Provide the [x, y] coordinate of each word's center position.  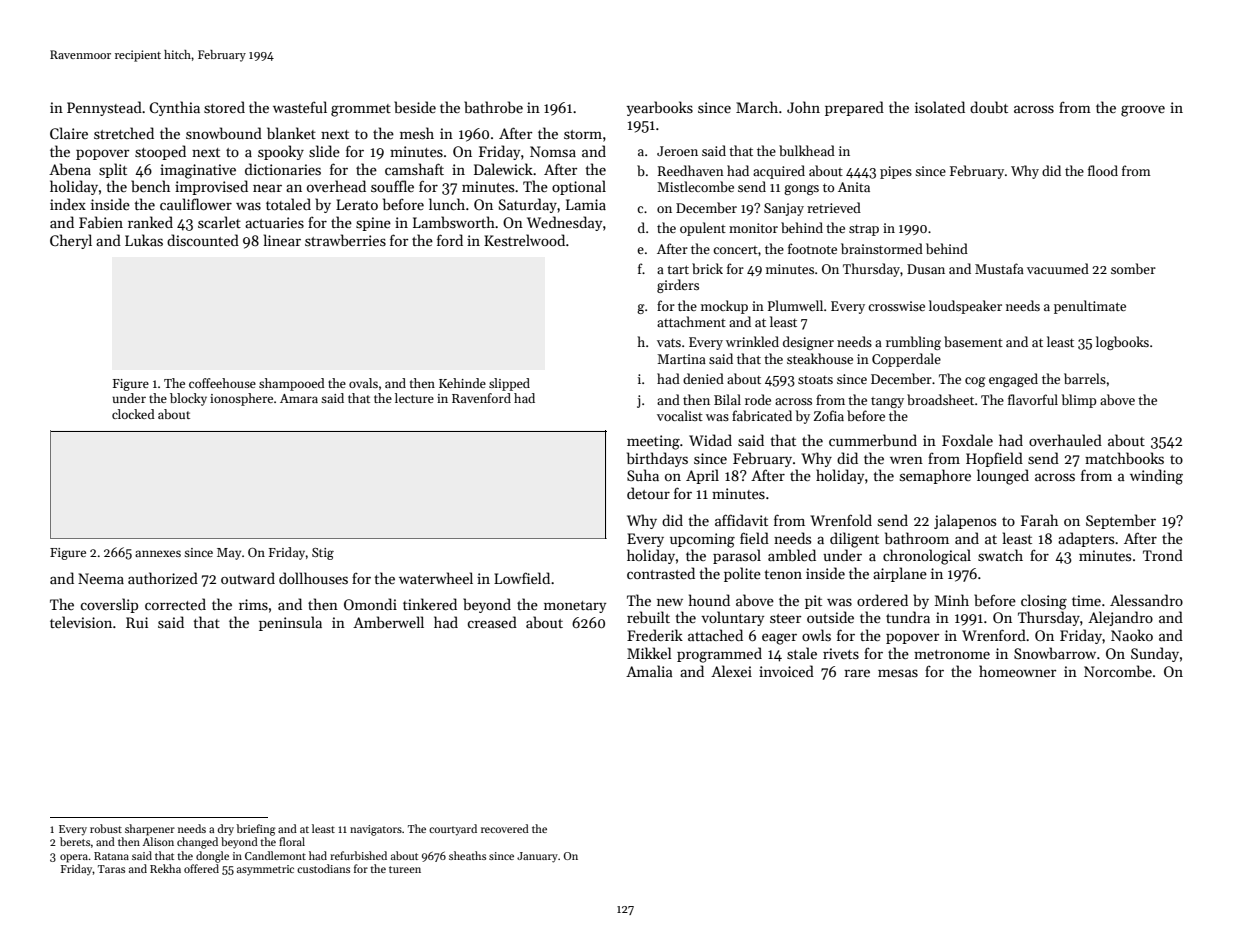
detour [648, 493]
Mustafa [999, 268]
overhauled [1065, 440]
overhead [336, 186]
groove [1143, 111]
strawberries [345, 240]
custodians [323, 868]
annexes [158, 553]
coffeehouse [222, 383]
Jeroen [677, 151]
